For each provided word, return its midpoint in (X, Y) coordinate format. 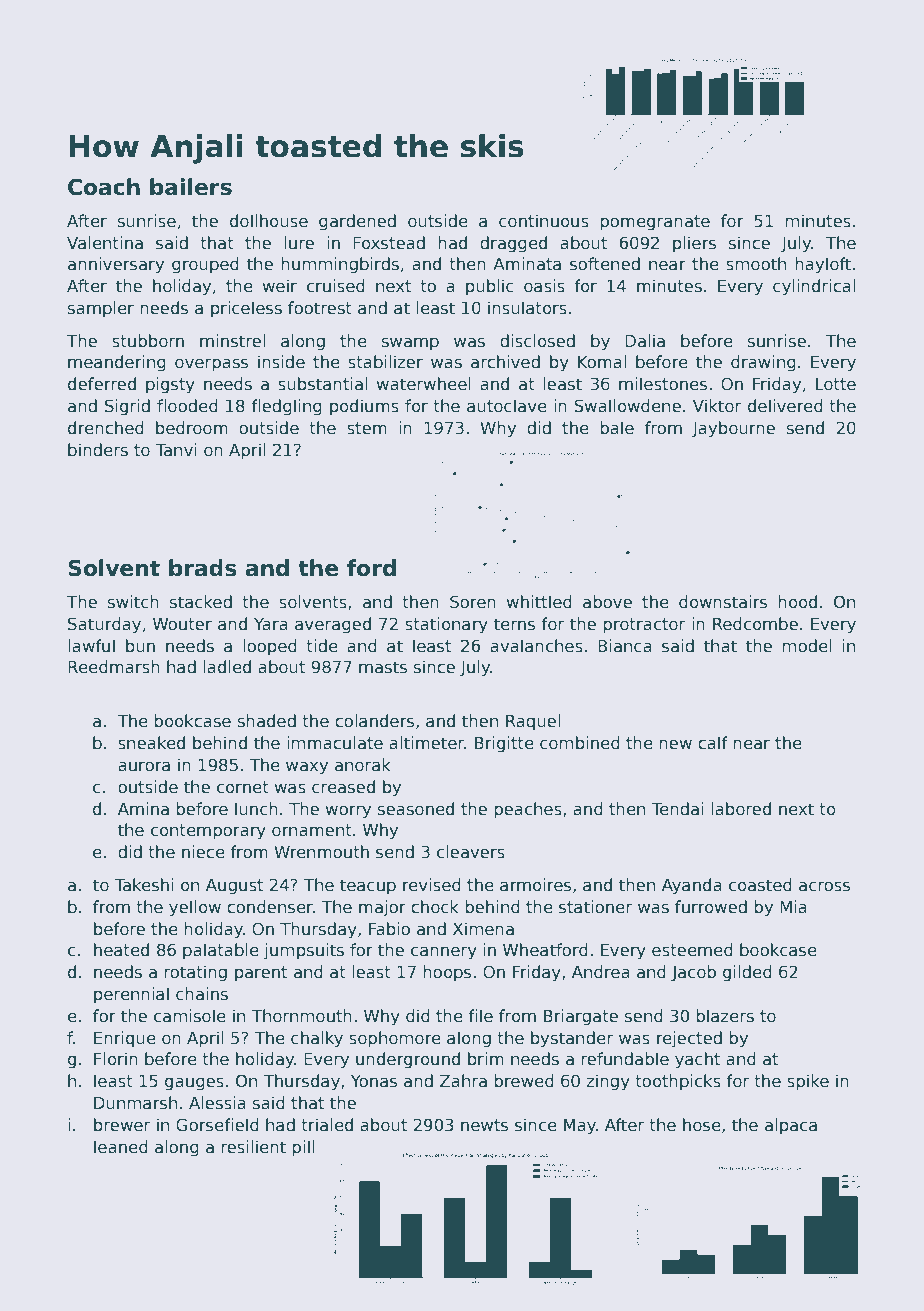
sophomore (395, 1039)
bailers (191, 187)
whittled (539, 602)
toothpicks (678, 1082)
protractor (644, 626)
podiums (364, 407)
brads (203, 568)
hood (797, 602)
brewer (122, 1125)
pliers (694, 244)
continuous (544, 221)
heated (121, 950)
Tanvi (176, 450)
